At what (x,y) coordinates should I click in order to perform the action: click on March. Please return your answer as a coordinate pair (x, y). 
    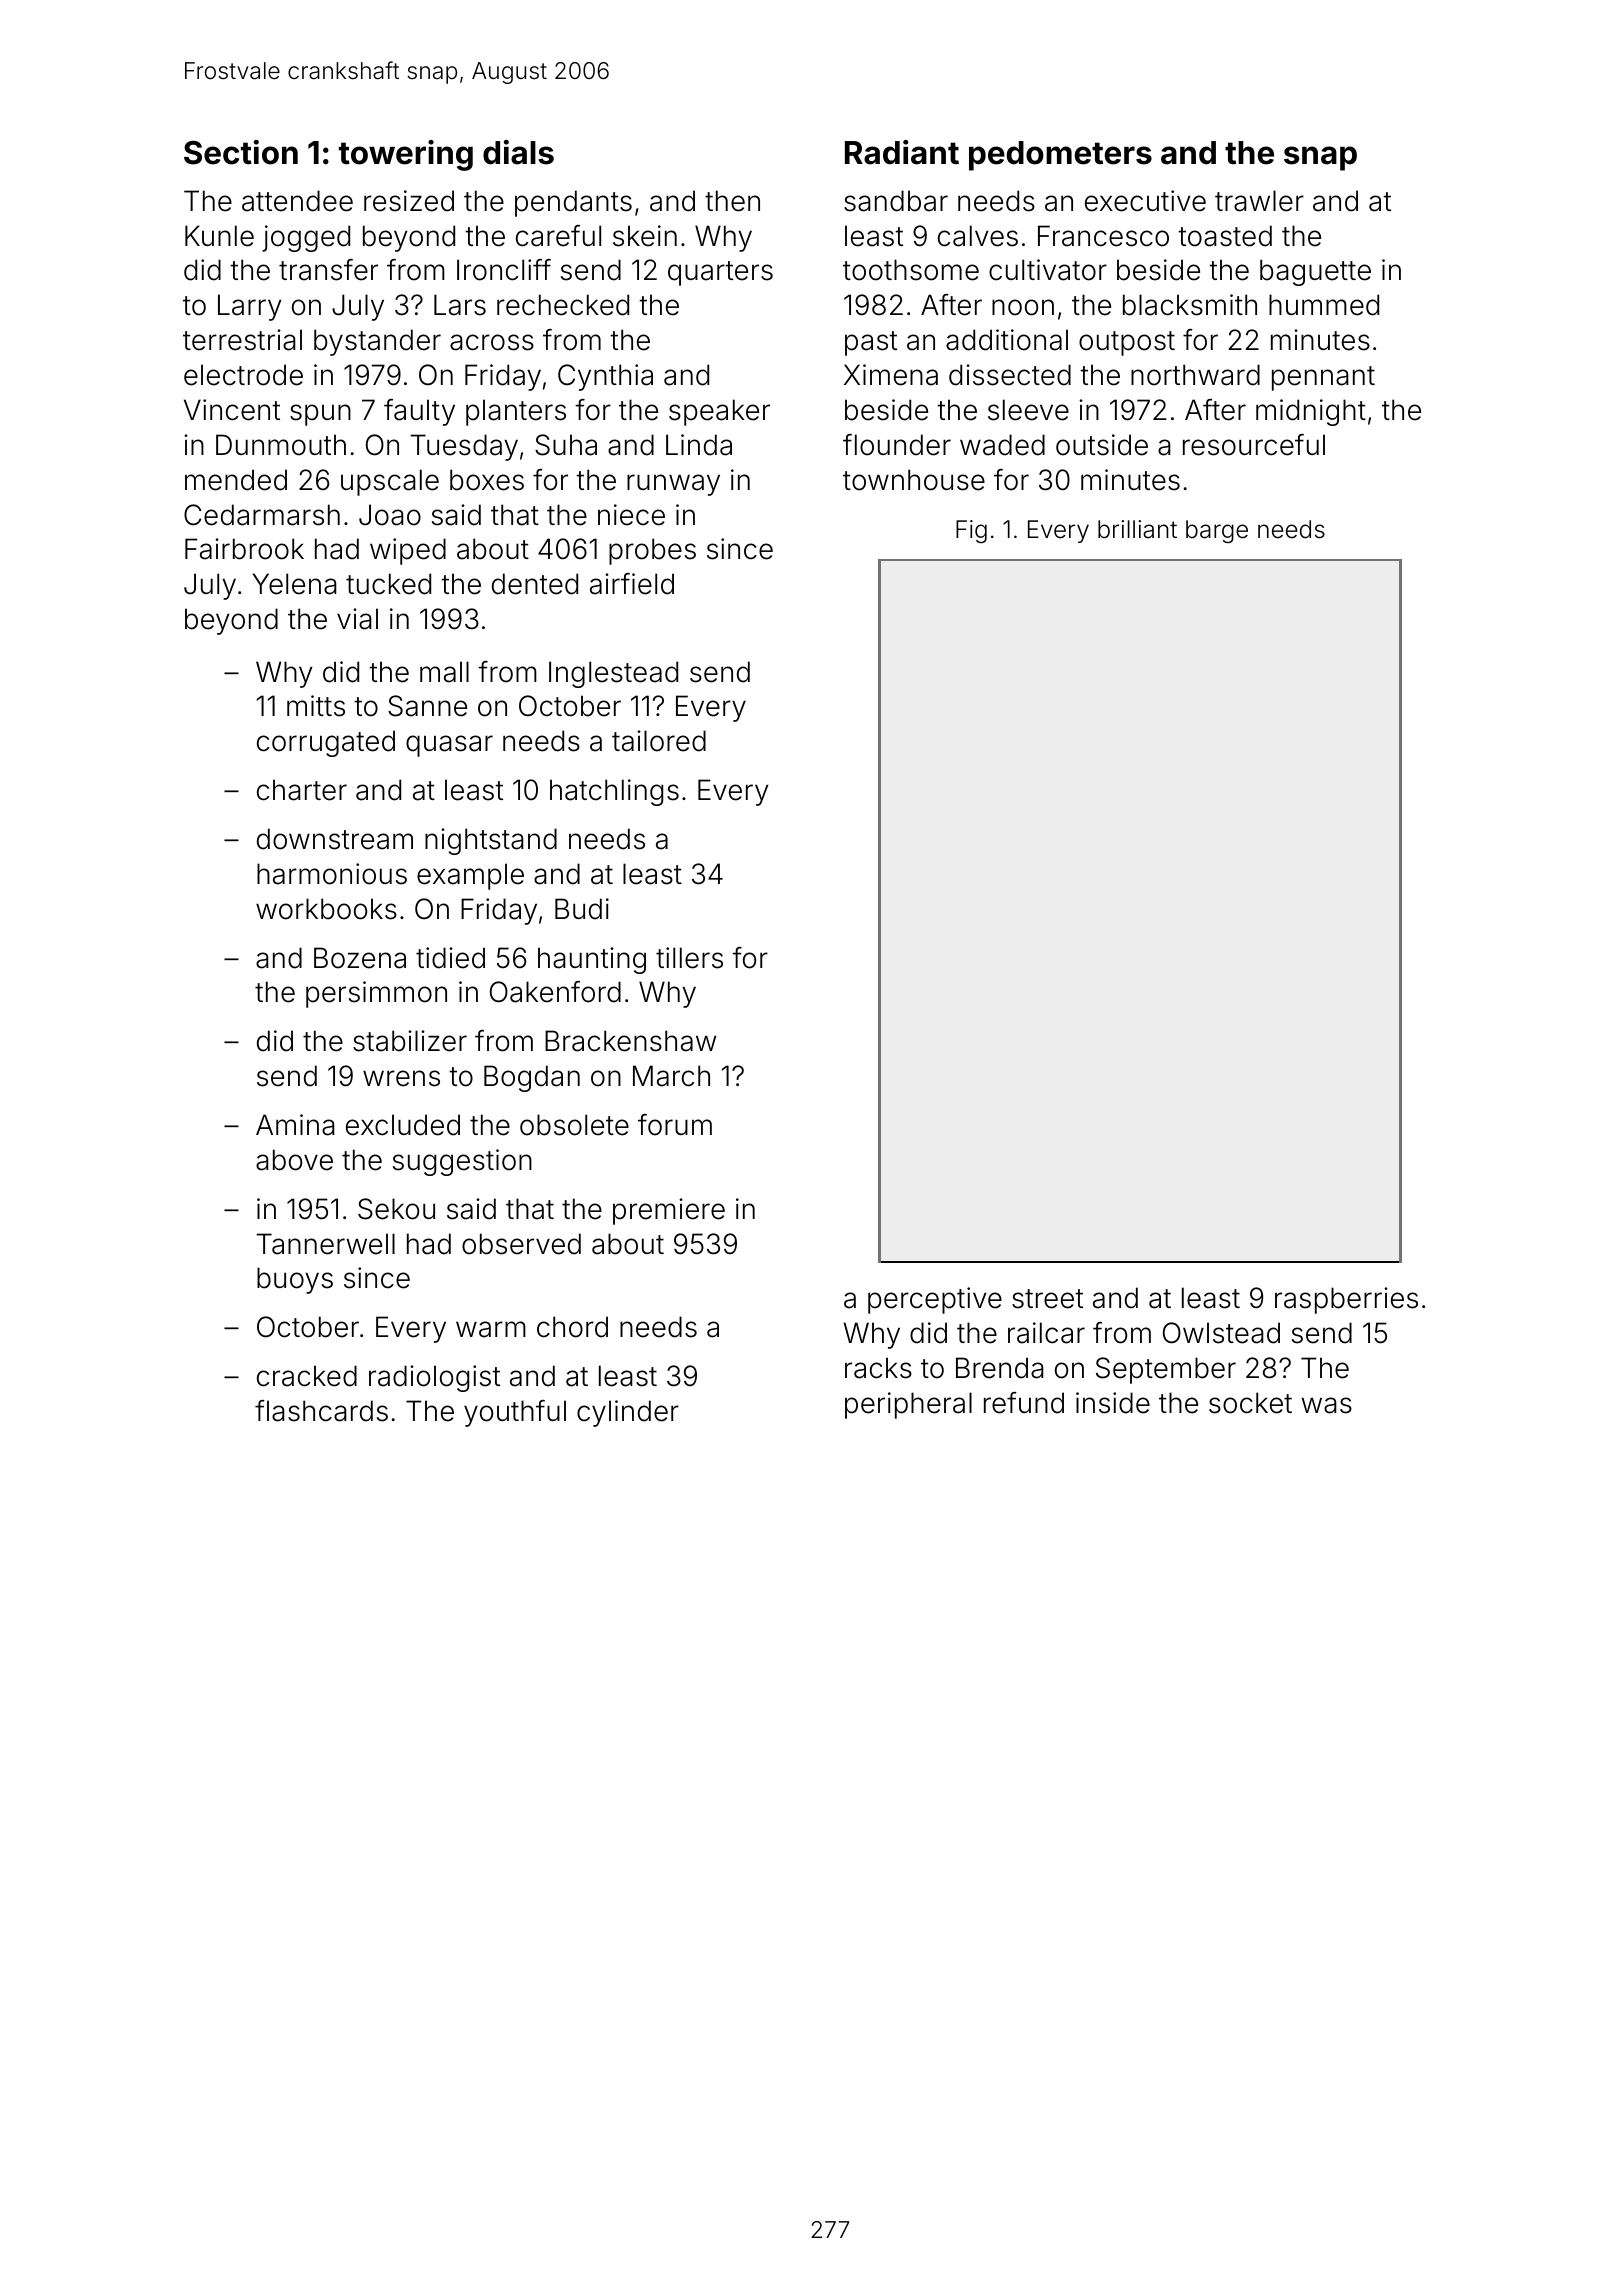
    Looking at the image, I should click on (671, 1076).
